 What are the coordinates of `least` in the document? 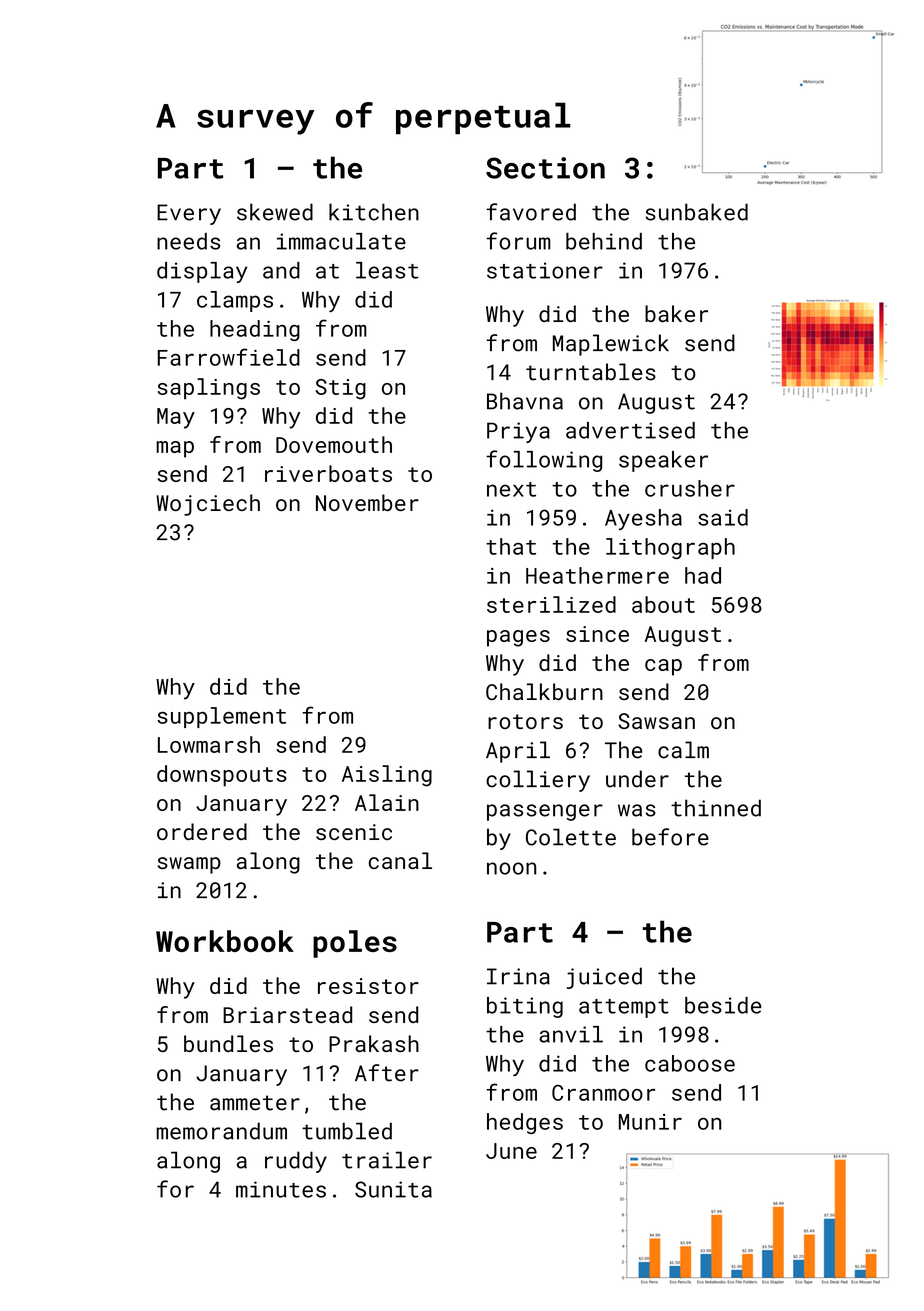 It's located at (387, 270).
